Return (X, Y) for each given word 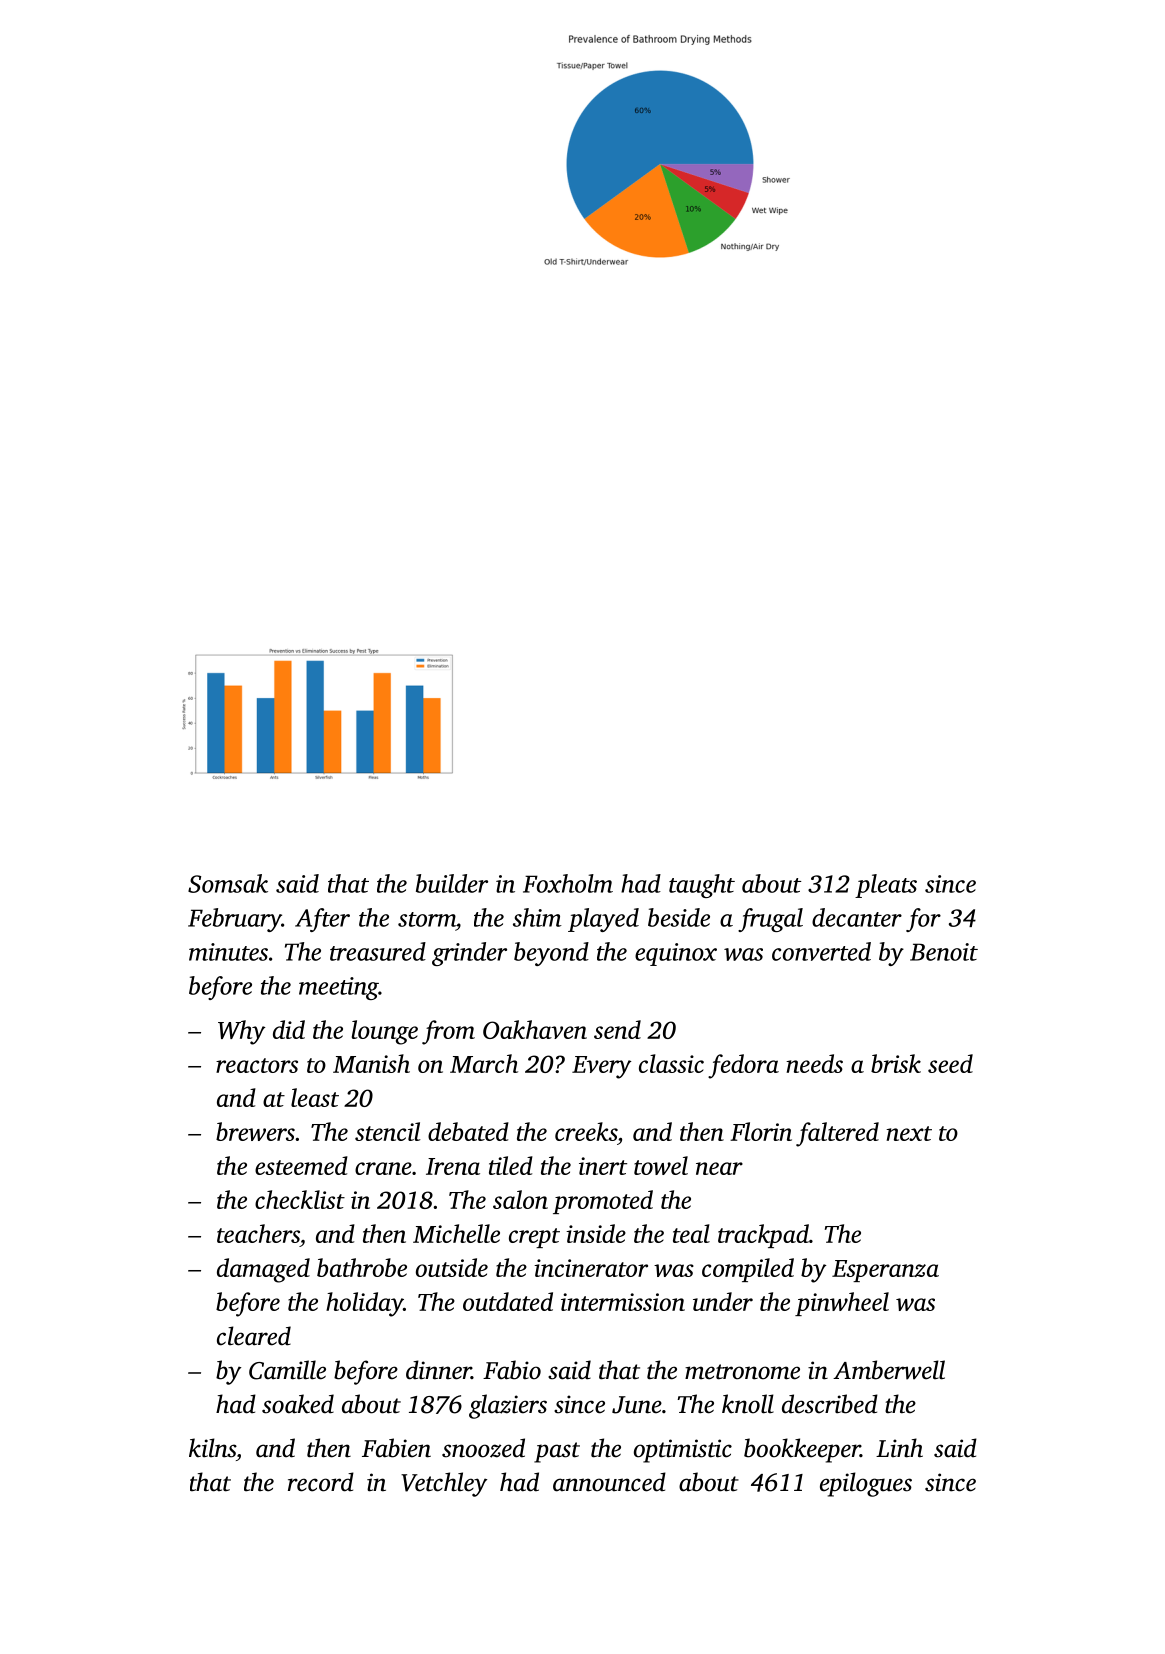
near (719, 1168)
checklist (300, 1199)
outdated (508, 1301)
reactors (257, 1065)
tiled (511, 1165)
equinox (676, 954)
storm (427, 919)
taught (702, 886)
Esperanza (885, 1271)
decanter (857, 917)
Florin (761, 1131)
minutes (228, 952)
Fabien (396, 1448)
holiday (364, 1304)
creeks (586, 1131)
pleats (886, 886)
